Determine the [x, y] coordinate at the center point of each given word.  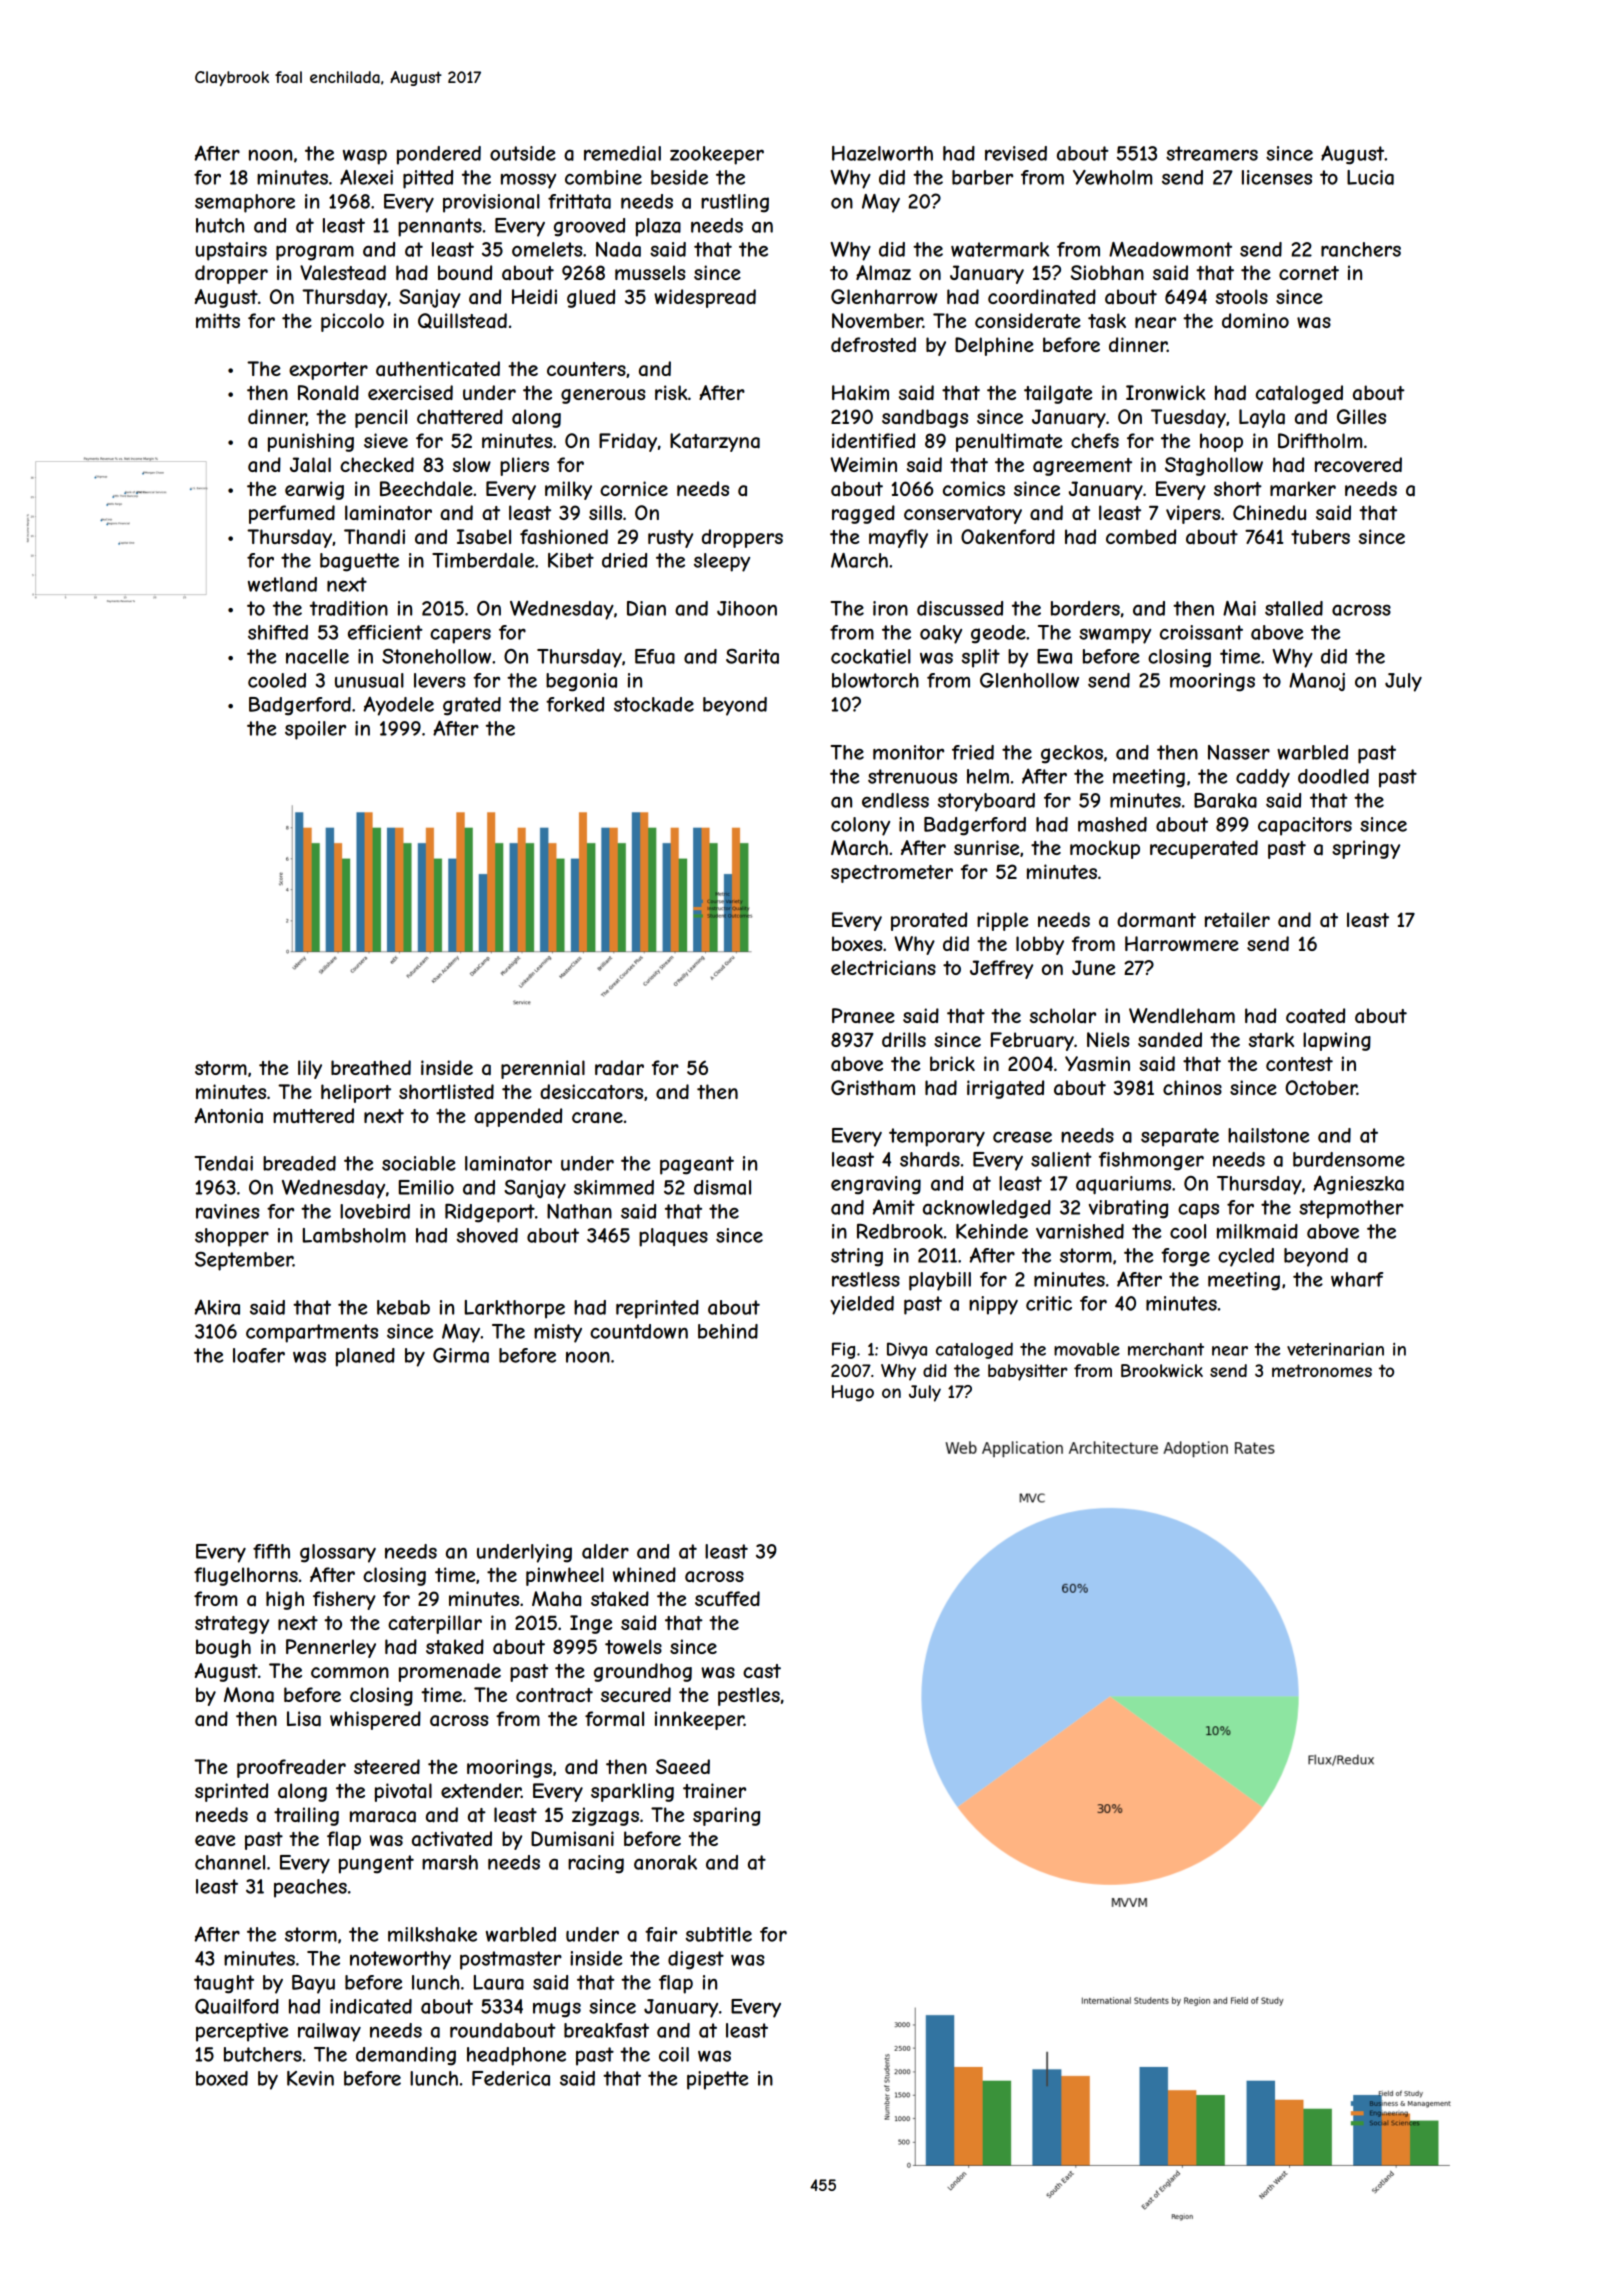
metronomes [1322, 1370]
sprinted [231, 1792]
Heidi [534, 296]
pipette [717, 2080]
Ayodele [398, 706]
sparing [726, 1816]
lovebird [375, 1211]
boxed [222, 2078]
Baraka [1225, 800]
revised [1016, 153]
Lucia [1370, 177]
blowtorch [875, 680]
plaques [673, 1237]
